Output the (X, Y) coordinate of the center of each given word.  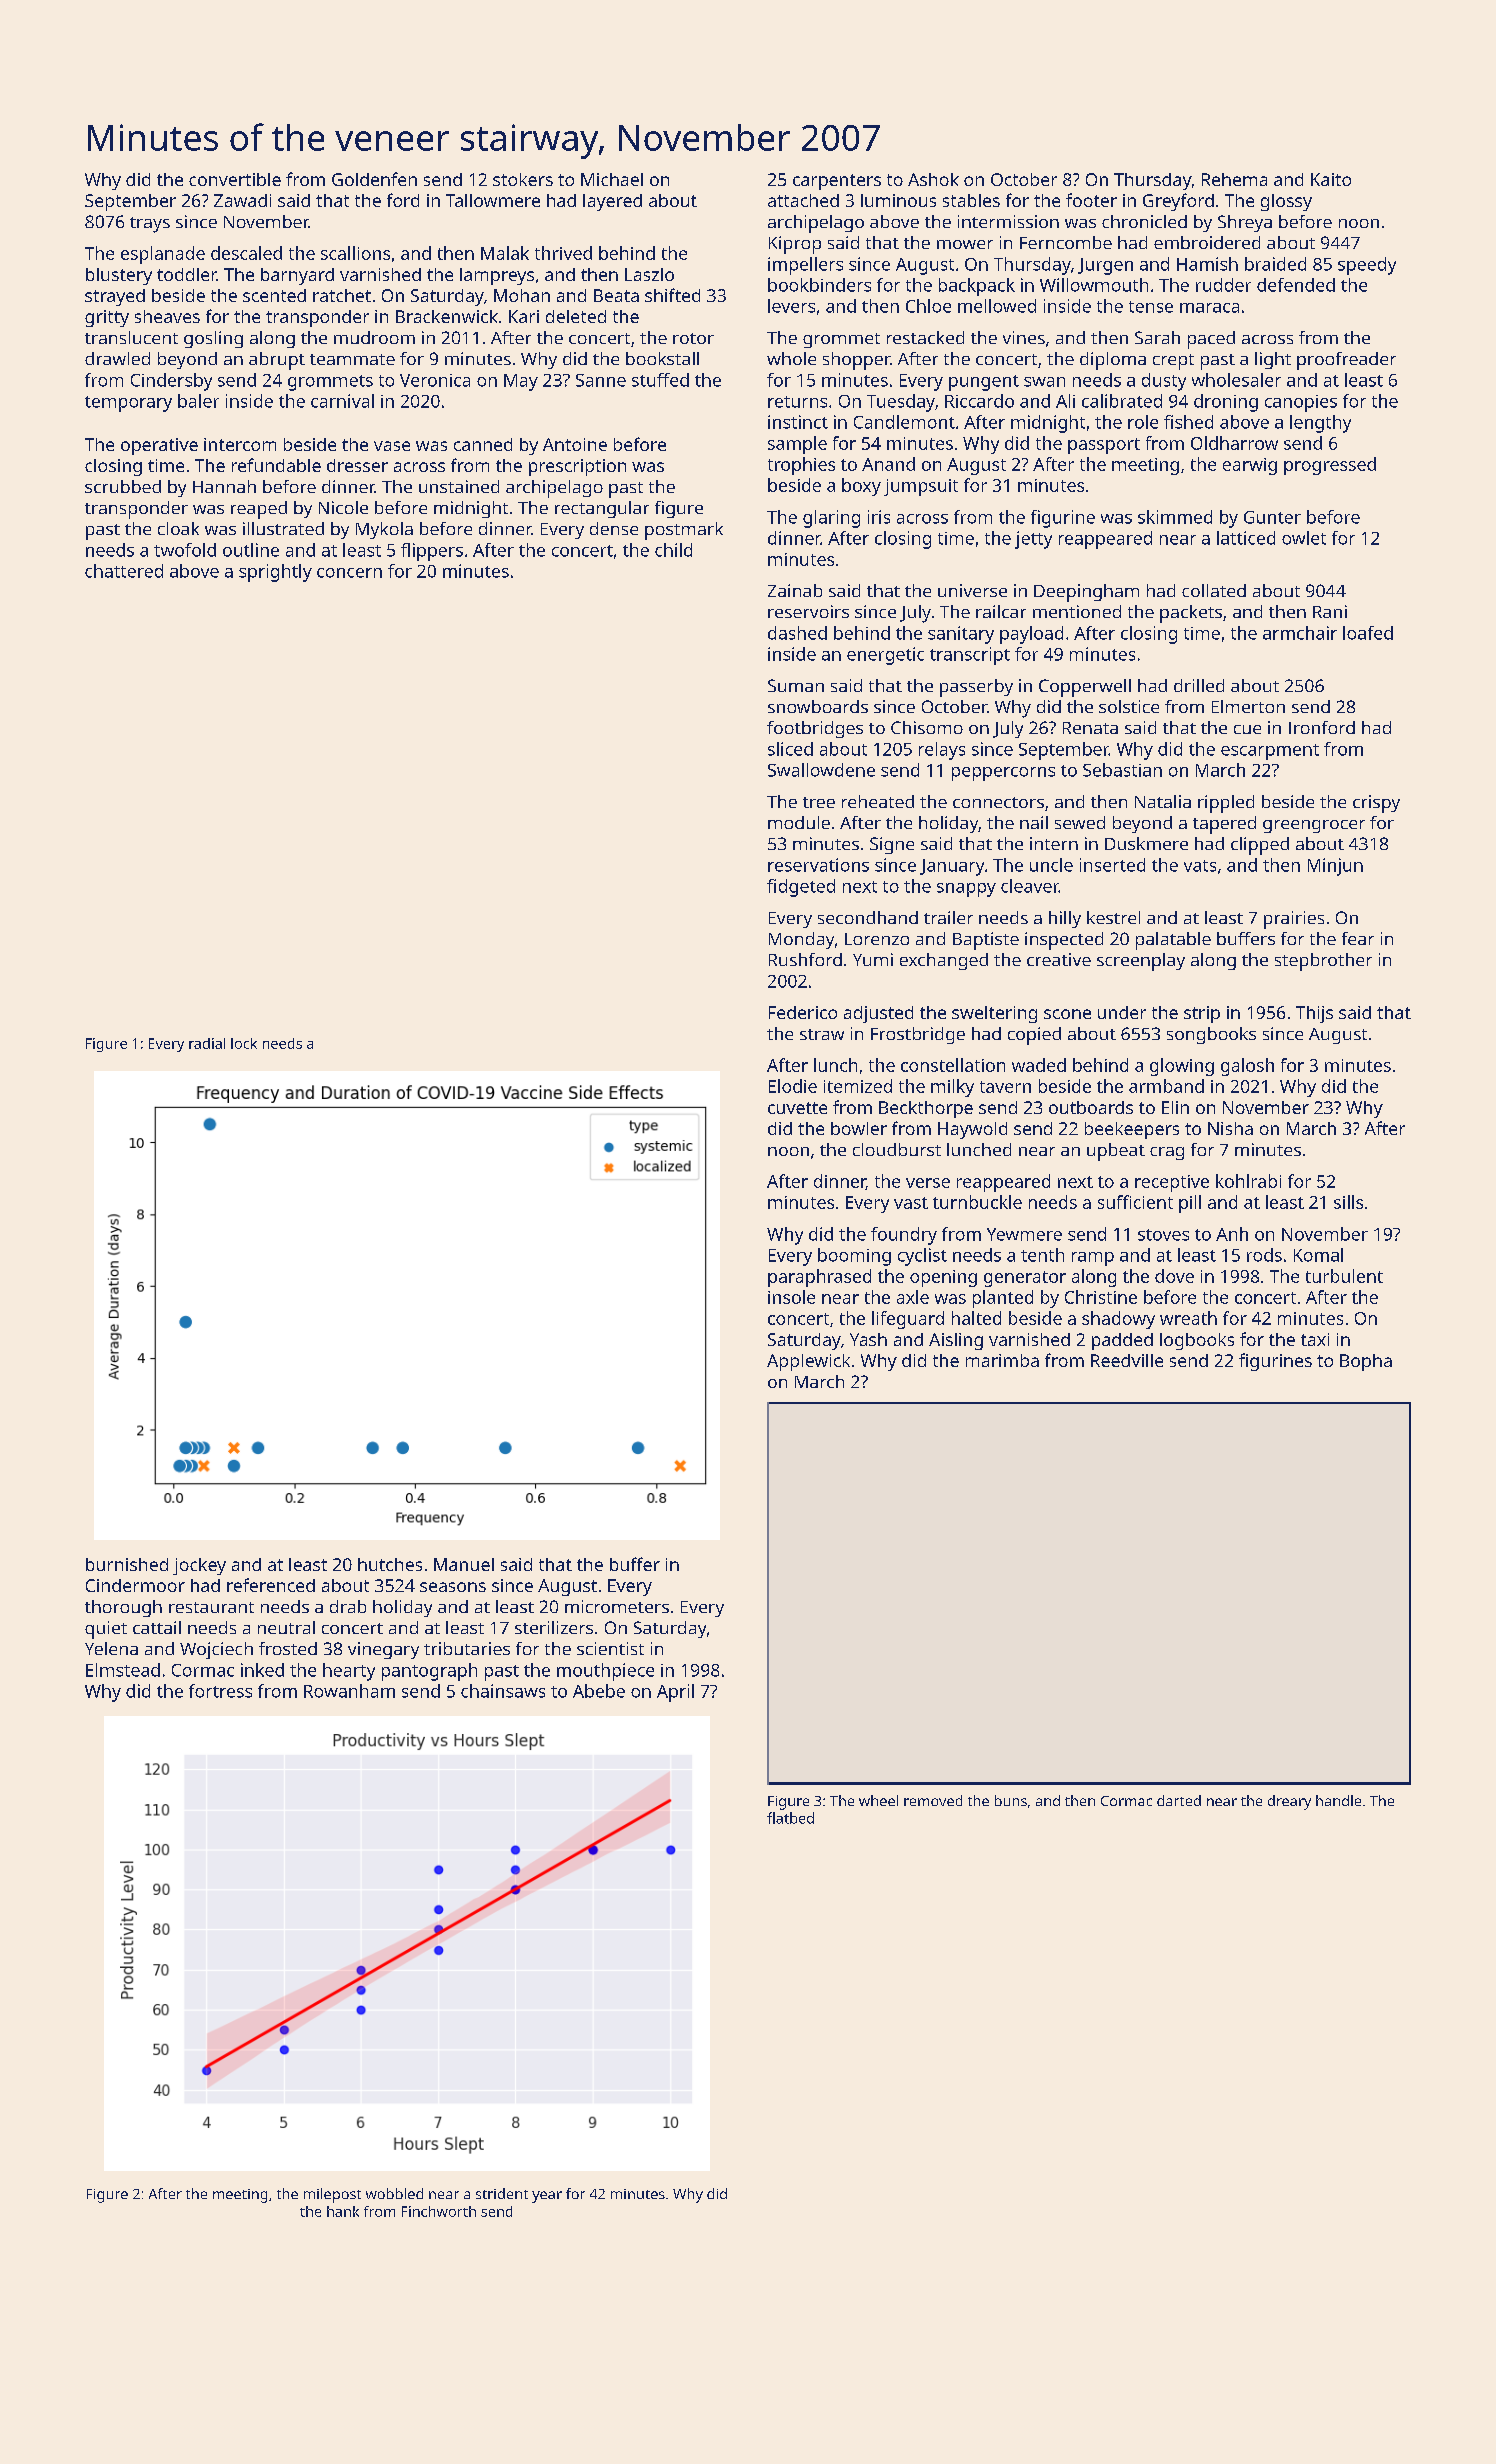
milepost (332, 2195)
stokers (523, 179)
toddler (187, 274)
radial (207, 1043)
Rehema (1234, 179)
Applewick (808, 1362)
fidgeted (801, 888)
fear (1358, 938)
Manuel (464, 1564)
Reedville (1127, 1360)
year (547, 2197)
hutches (390, 1564)
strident (502, 2193)
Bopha (1366, 1362)
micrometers (617, 1606)
